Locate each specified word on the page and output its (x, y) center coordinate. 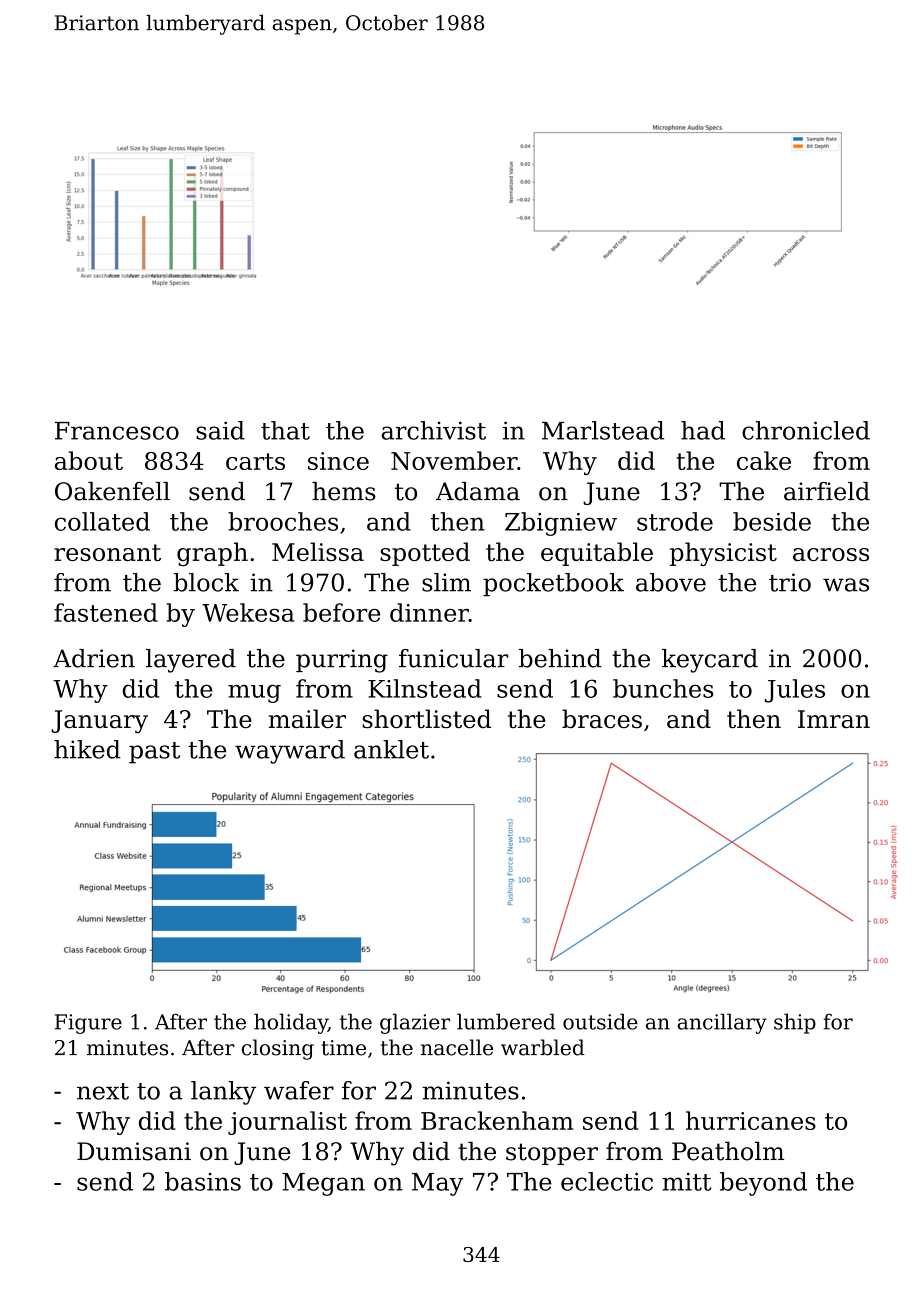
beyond (763, 1184)
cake (764, 460)
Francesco (117, 431)
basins (203, 1181)
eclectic (607, 1181)
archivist (433, 430)
